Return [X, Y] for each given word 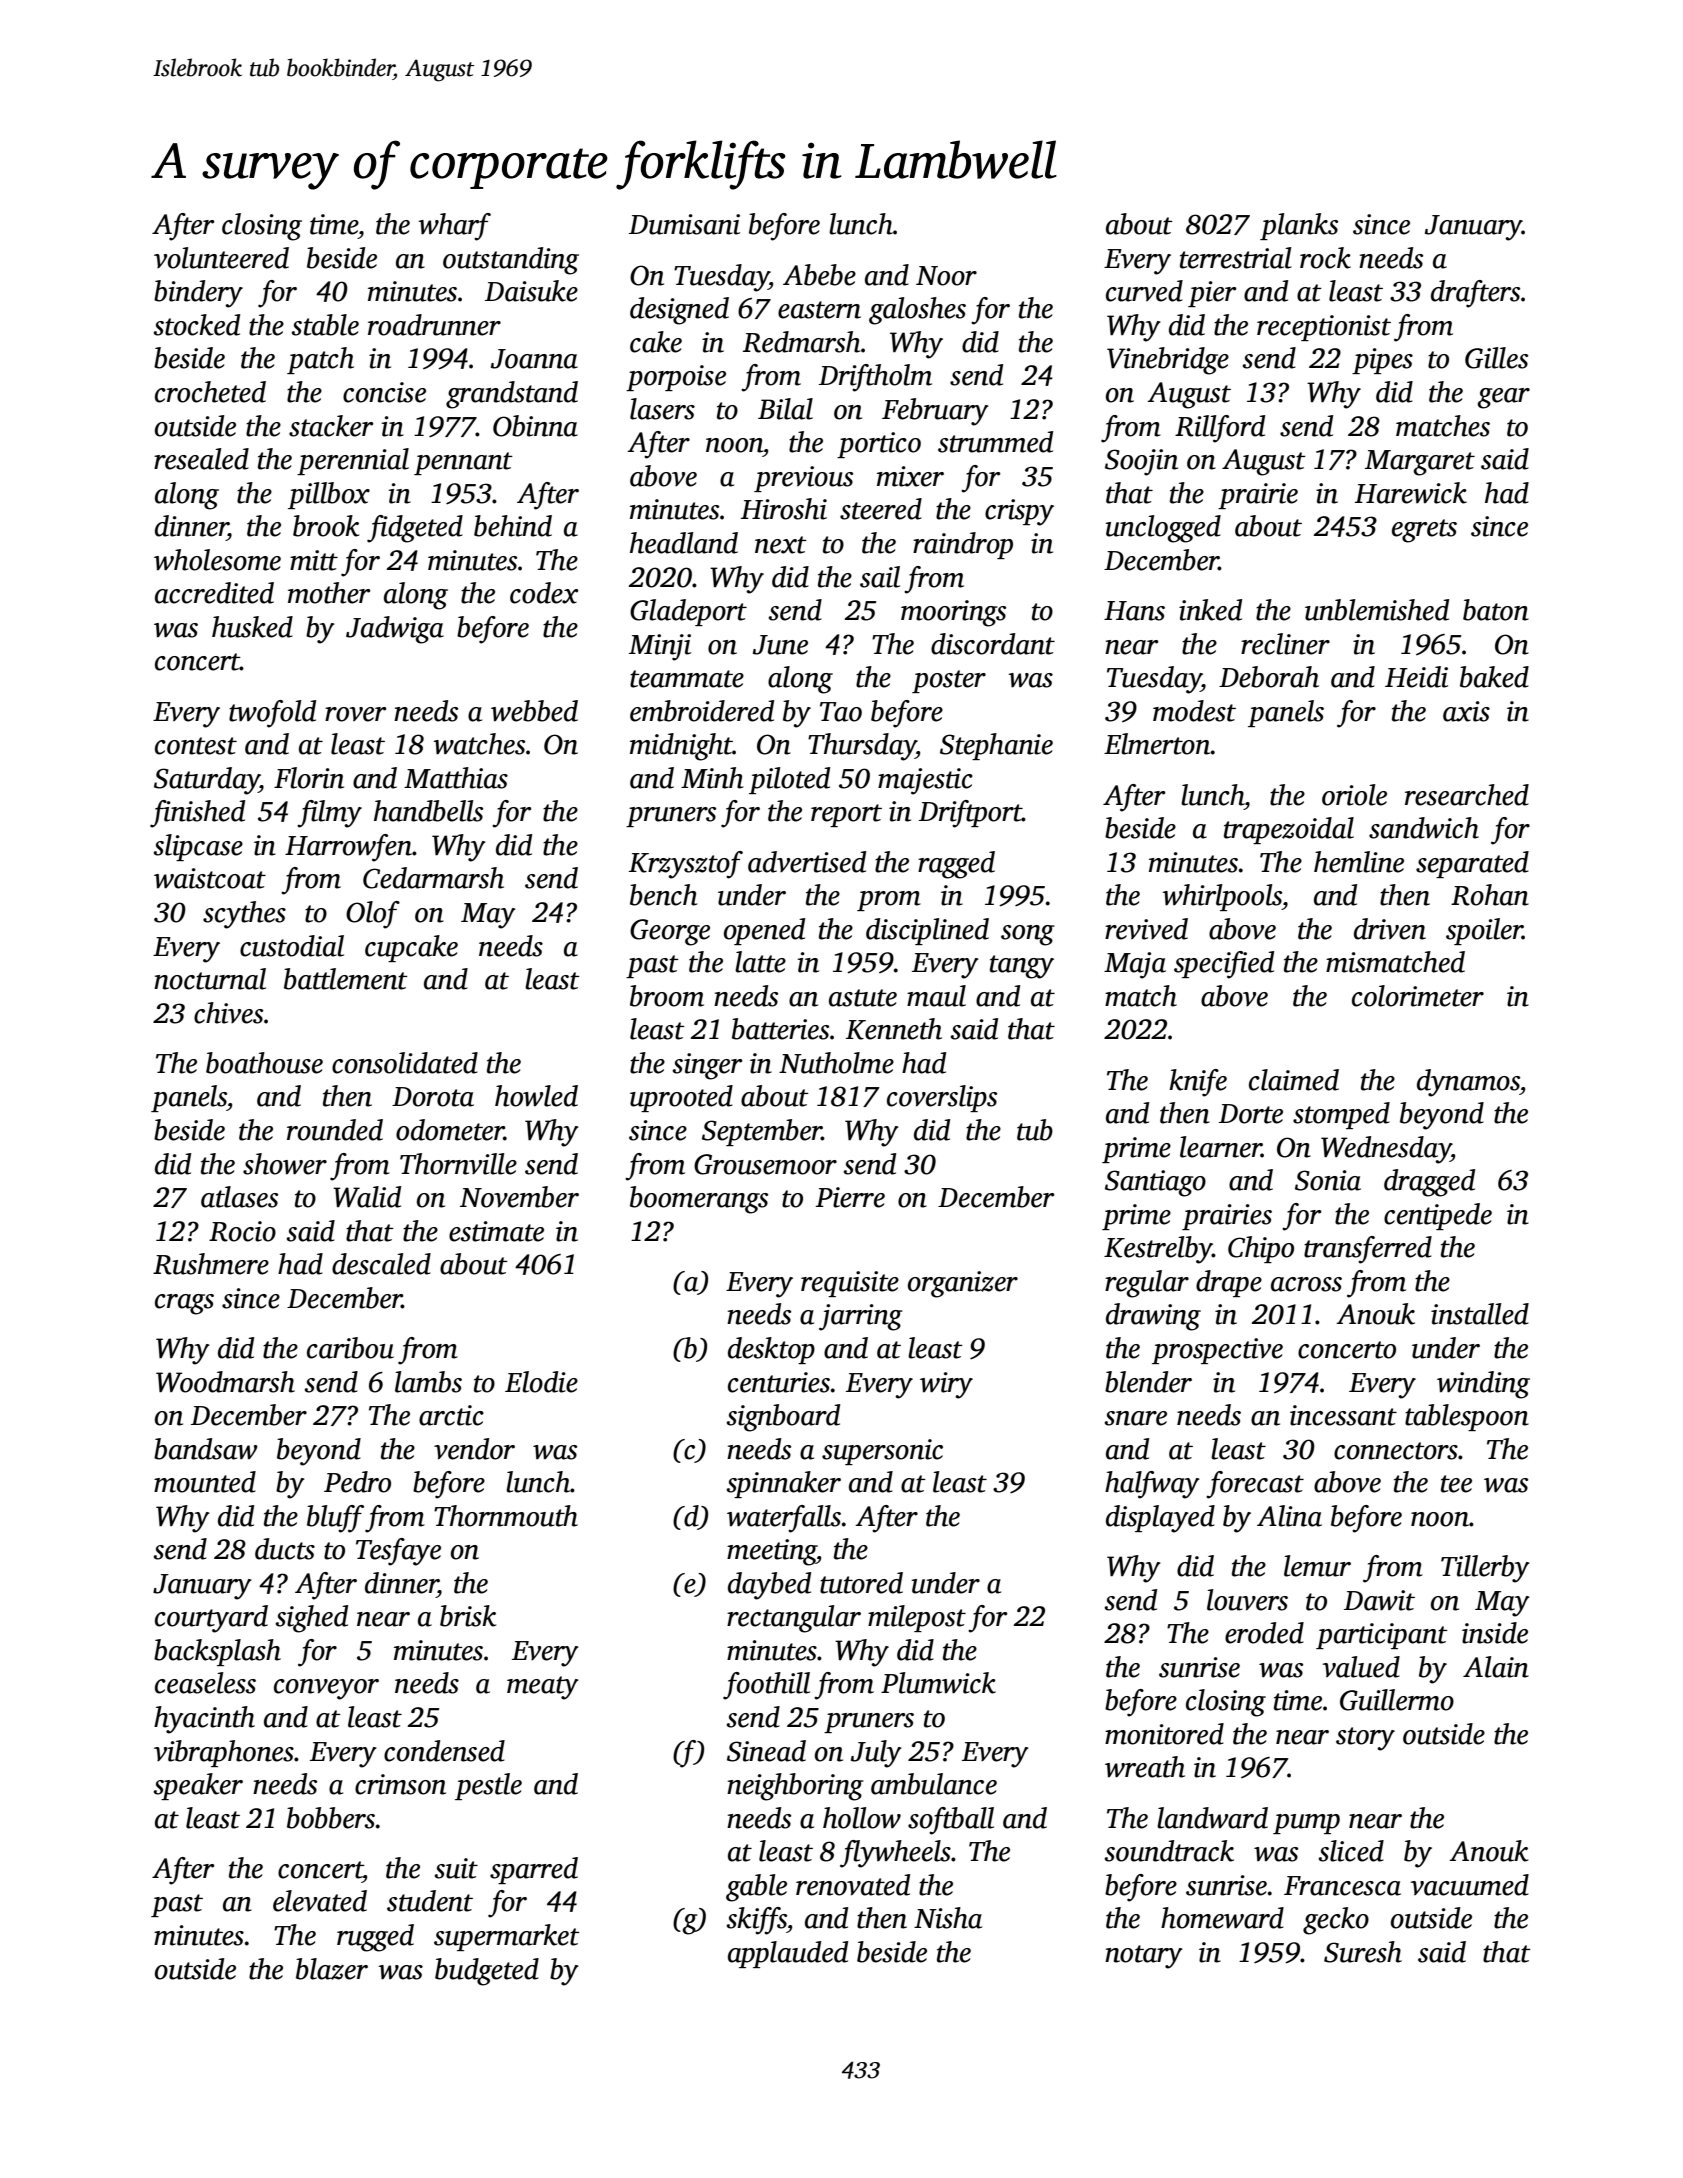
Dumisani [684, 224]
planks [1299, 226]
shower [285, 1164]
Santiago [1155, 1183]
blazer [332, 1969]
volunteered [221, 258]
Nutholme [836, 1063]
